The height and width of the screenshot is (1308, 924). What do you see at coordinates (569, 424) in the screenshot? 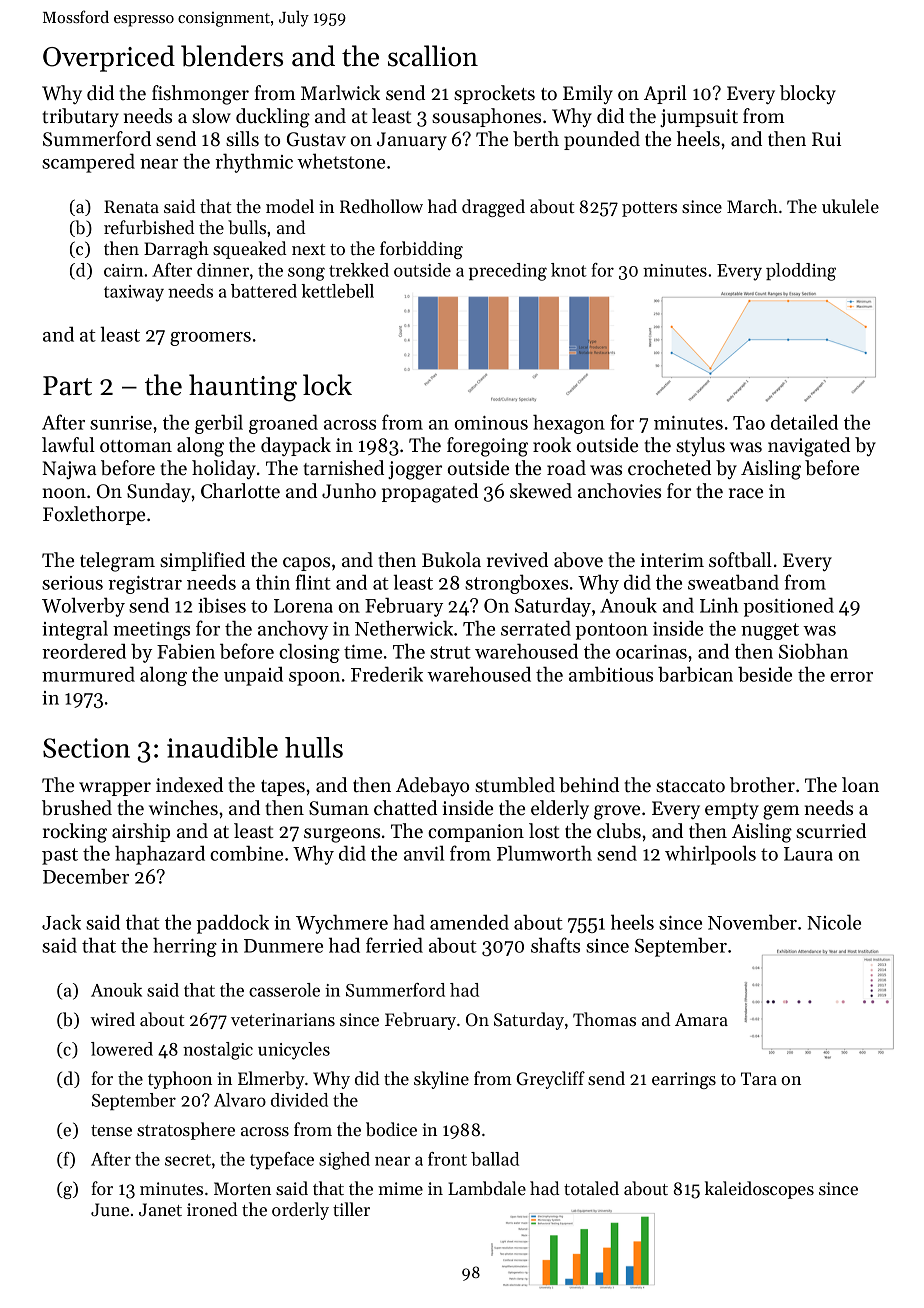
I see `hexagon` at bounding box center [569, 424].
